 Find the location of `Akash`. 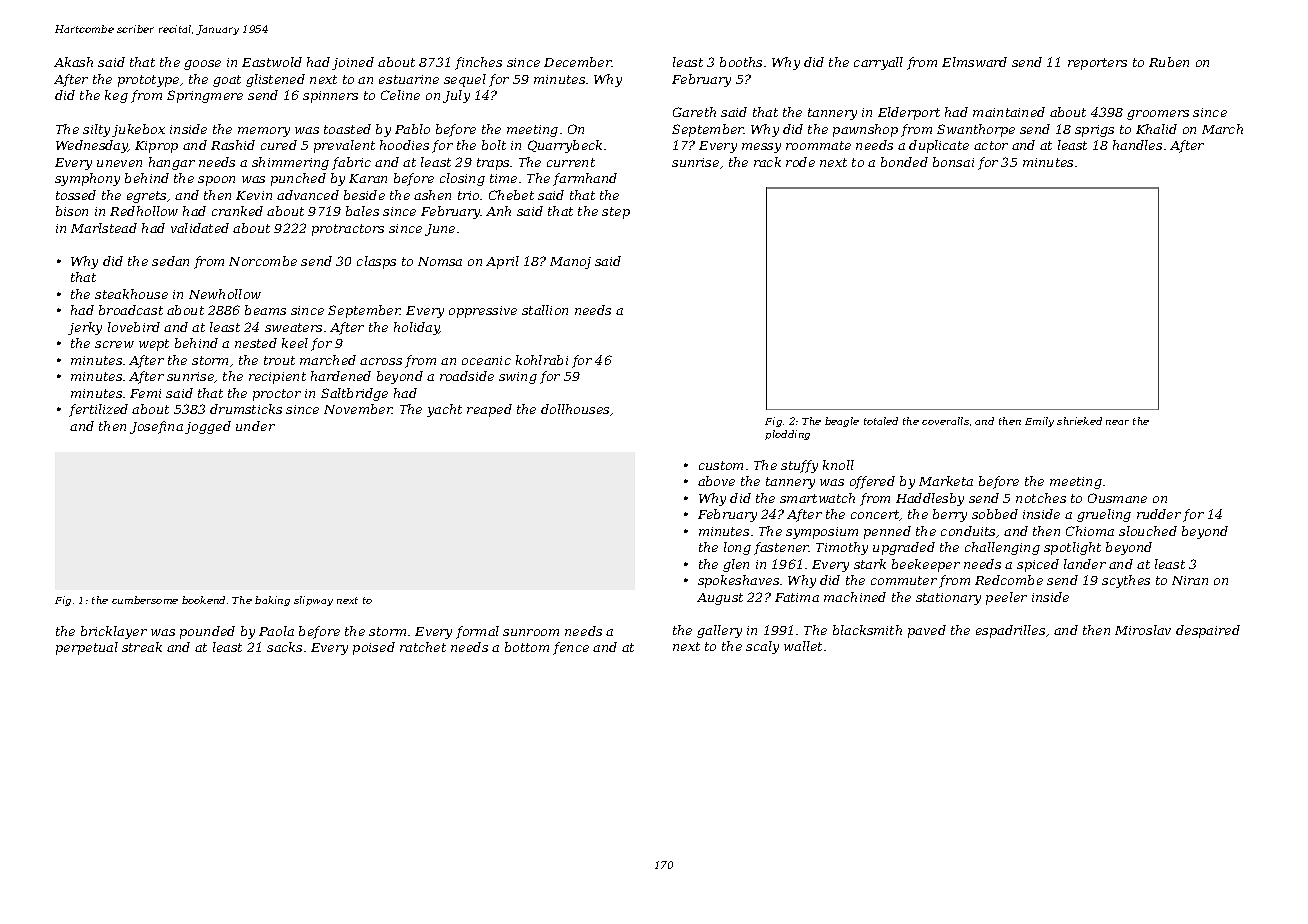

Akash is located at coordinates (73, 62).
